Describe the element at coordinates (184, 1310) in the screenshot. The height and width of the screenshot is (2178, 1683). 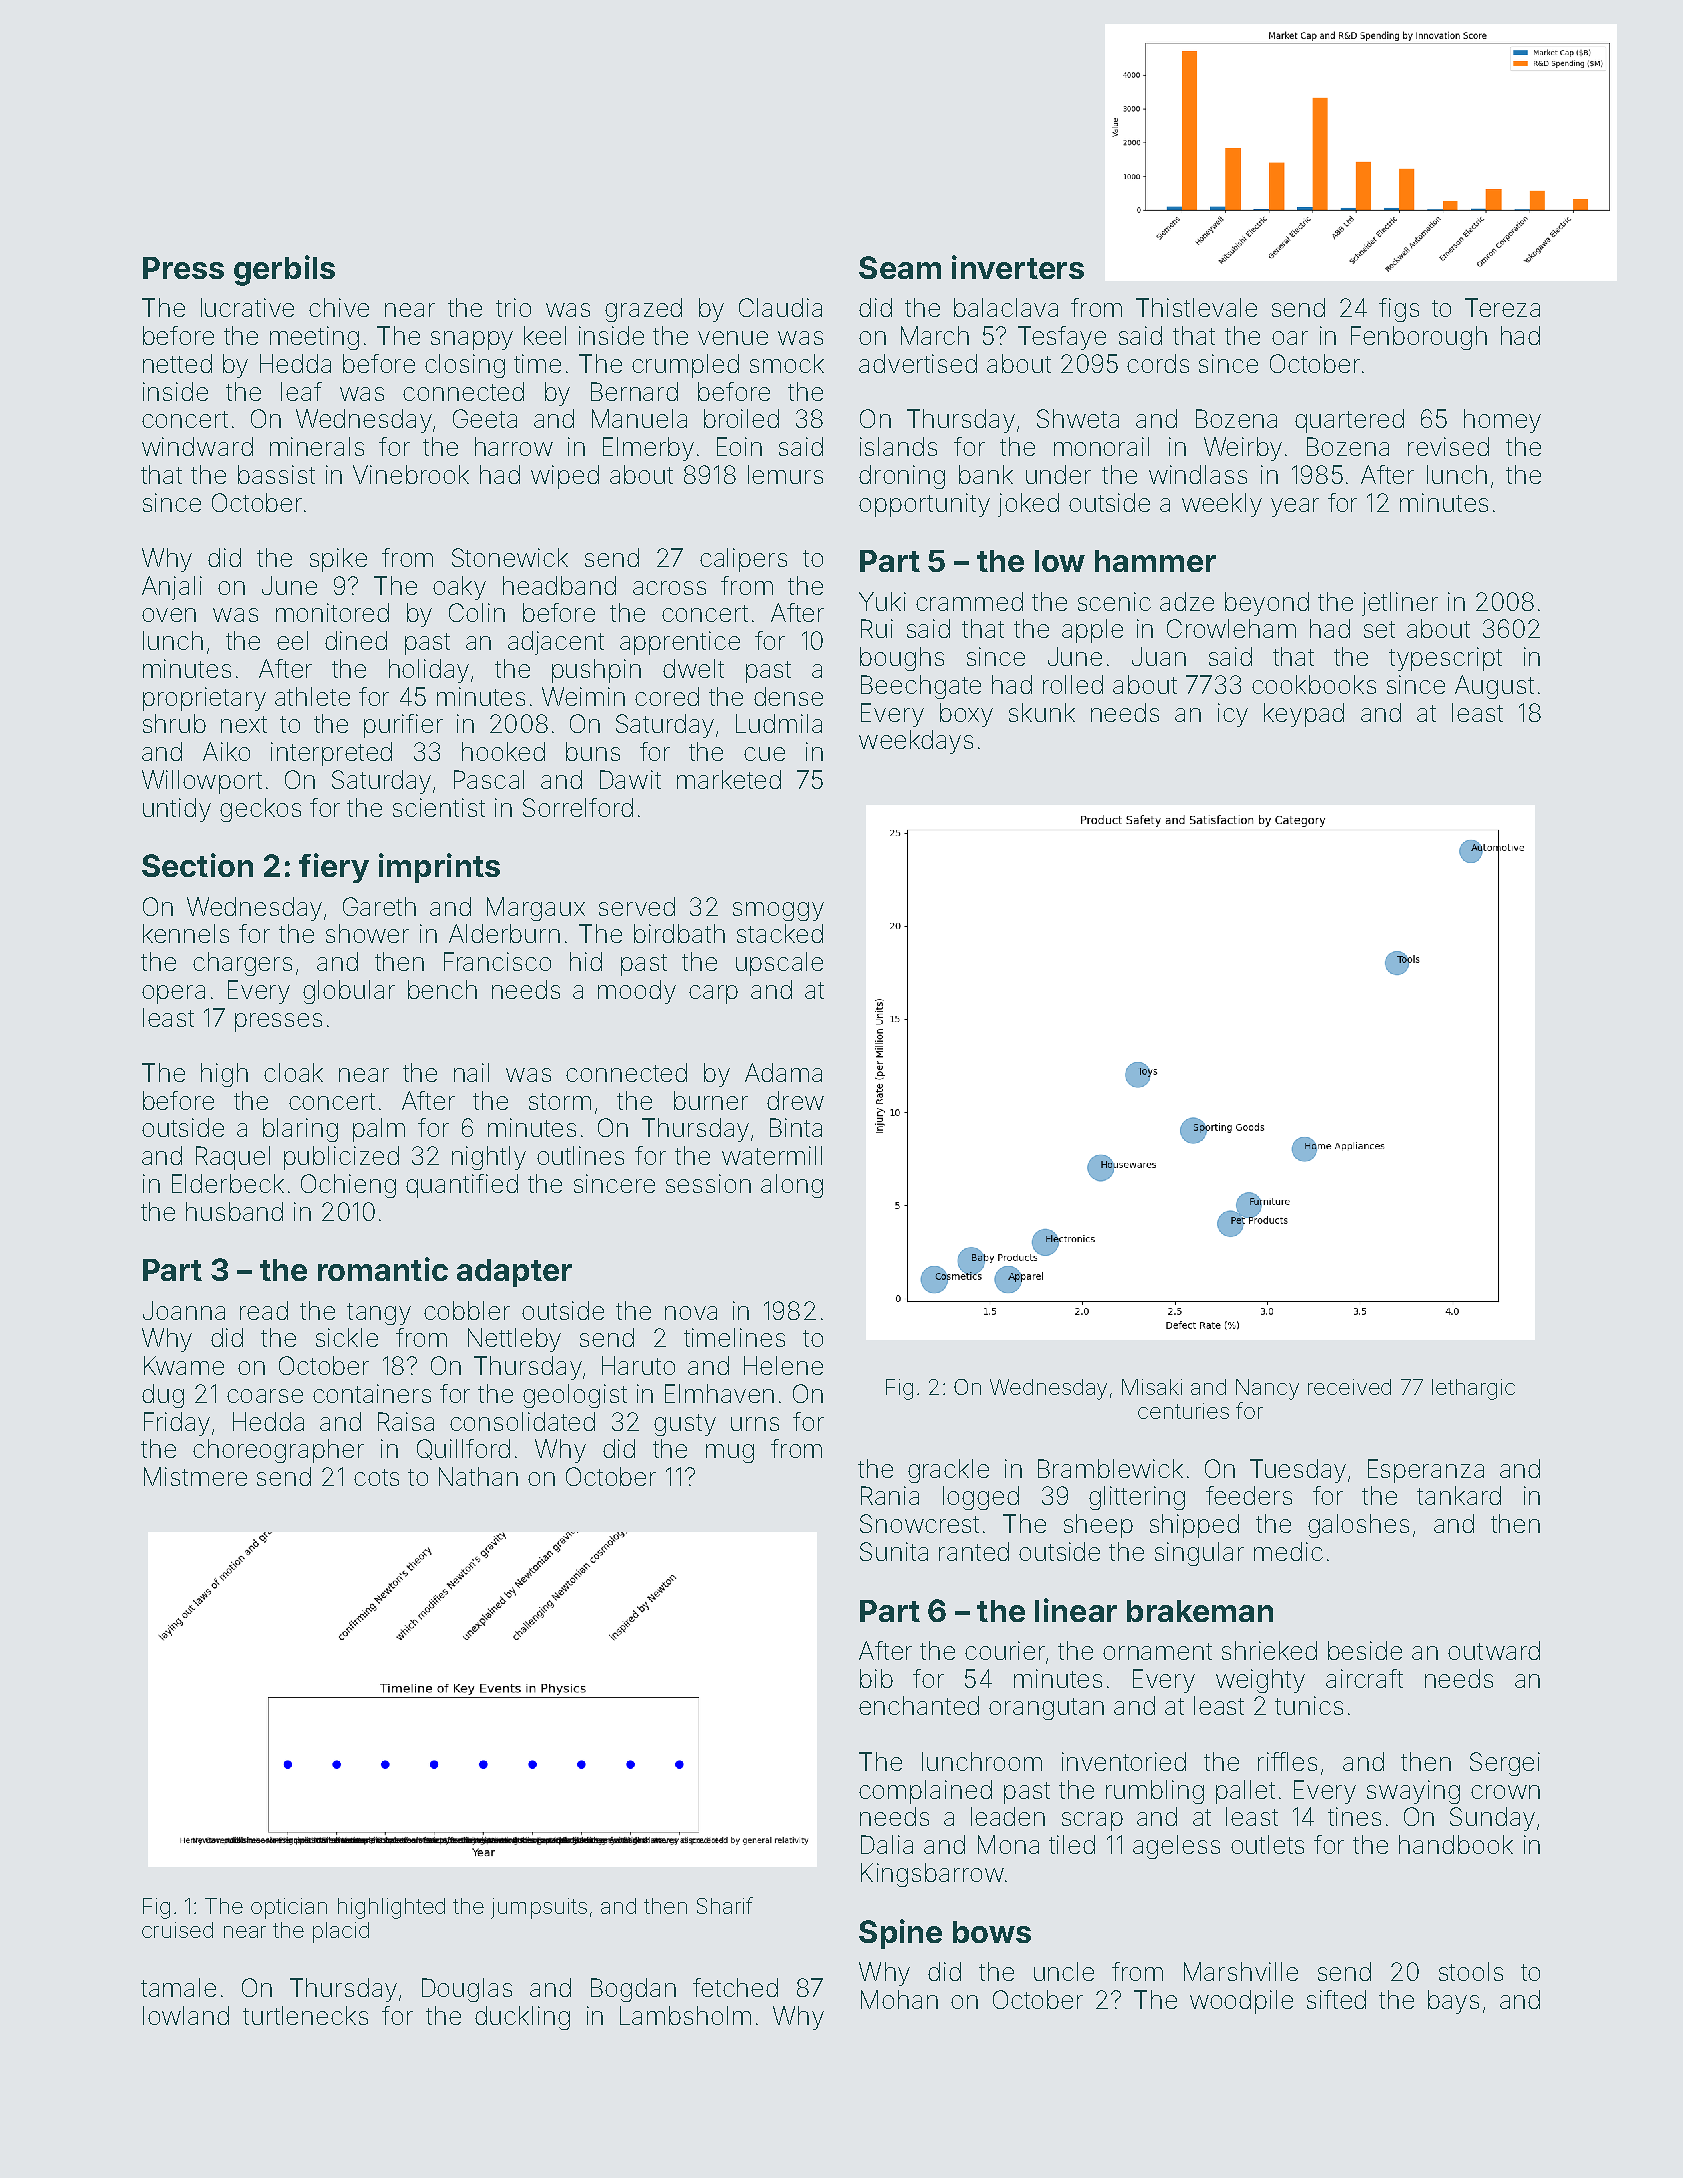
I see `Joanna` at that location.
